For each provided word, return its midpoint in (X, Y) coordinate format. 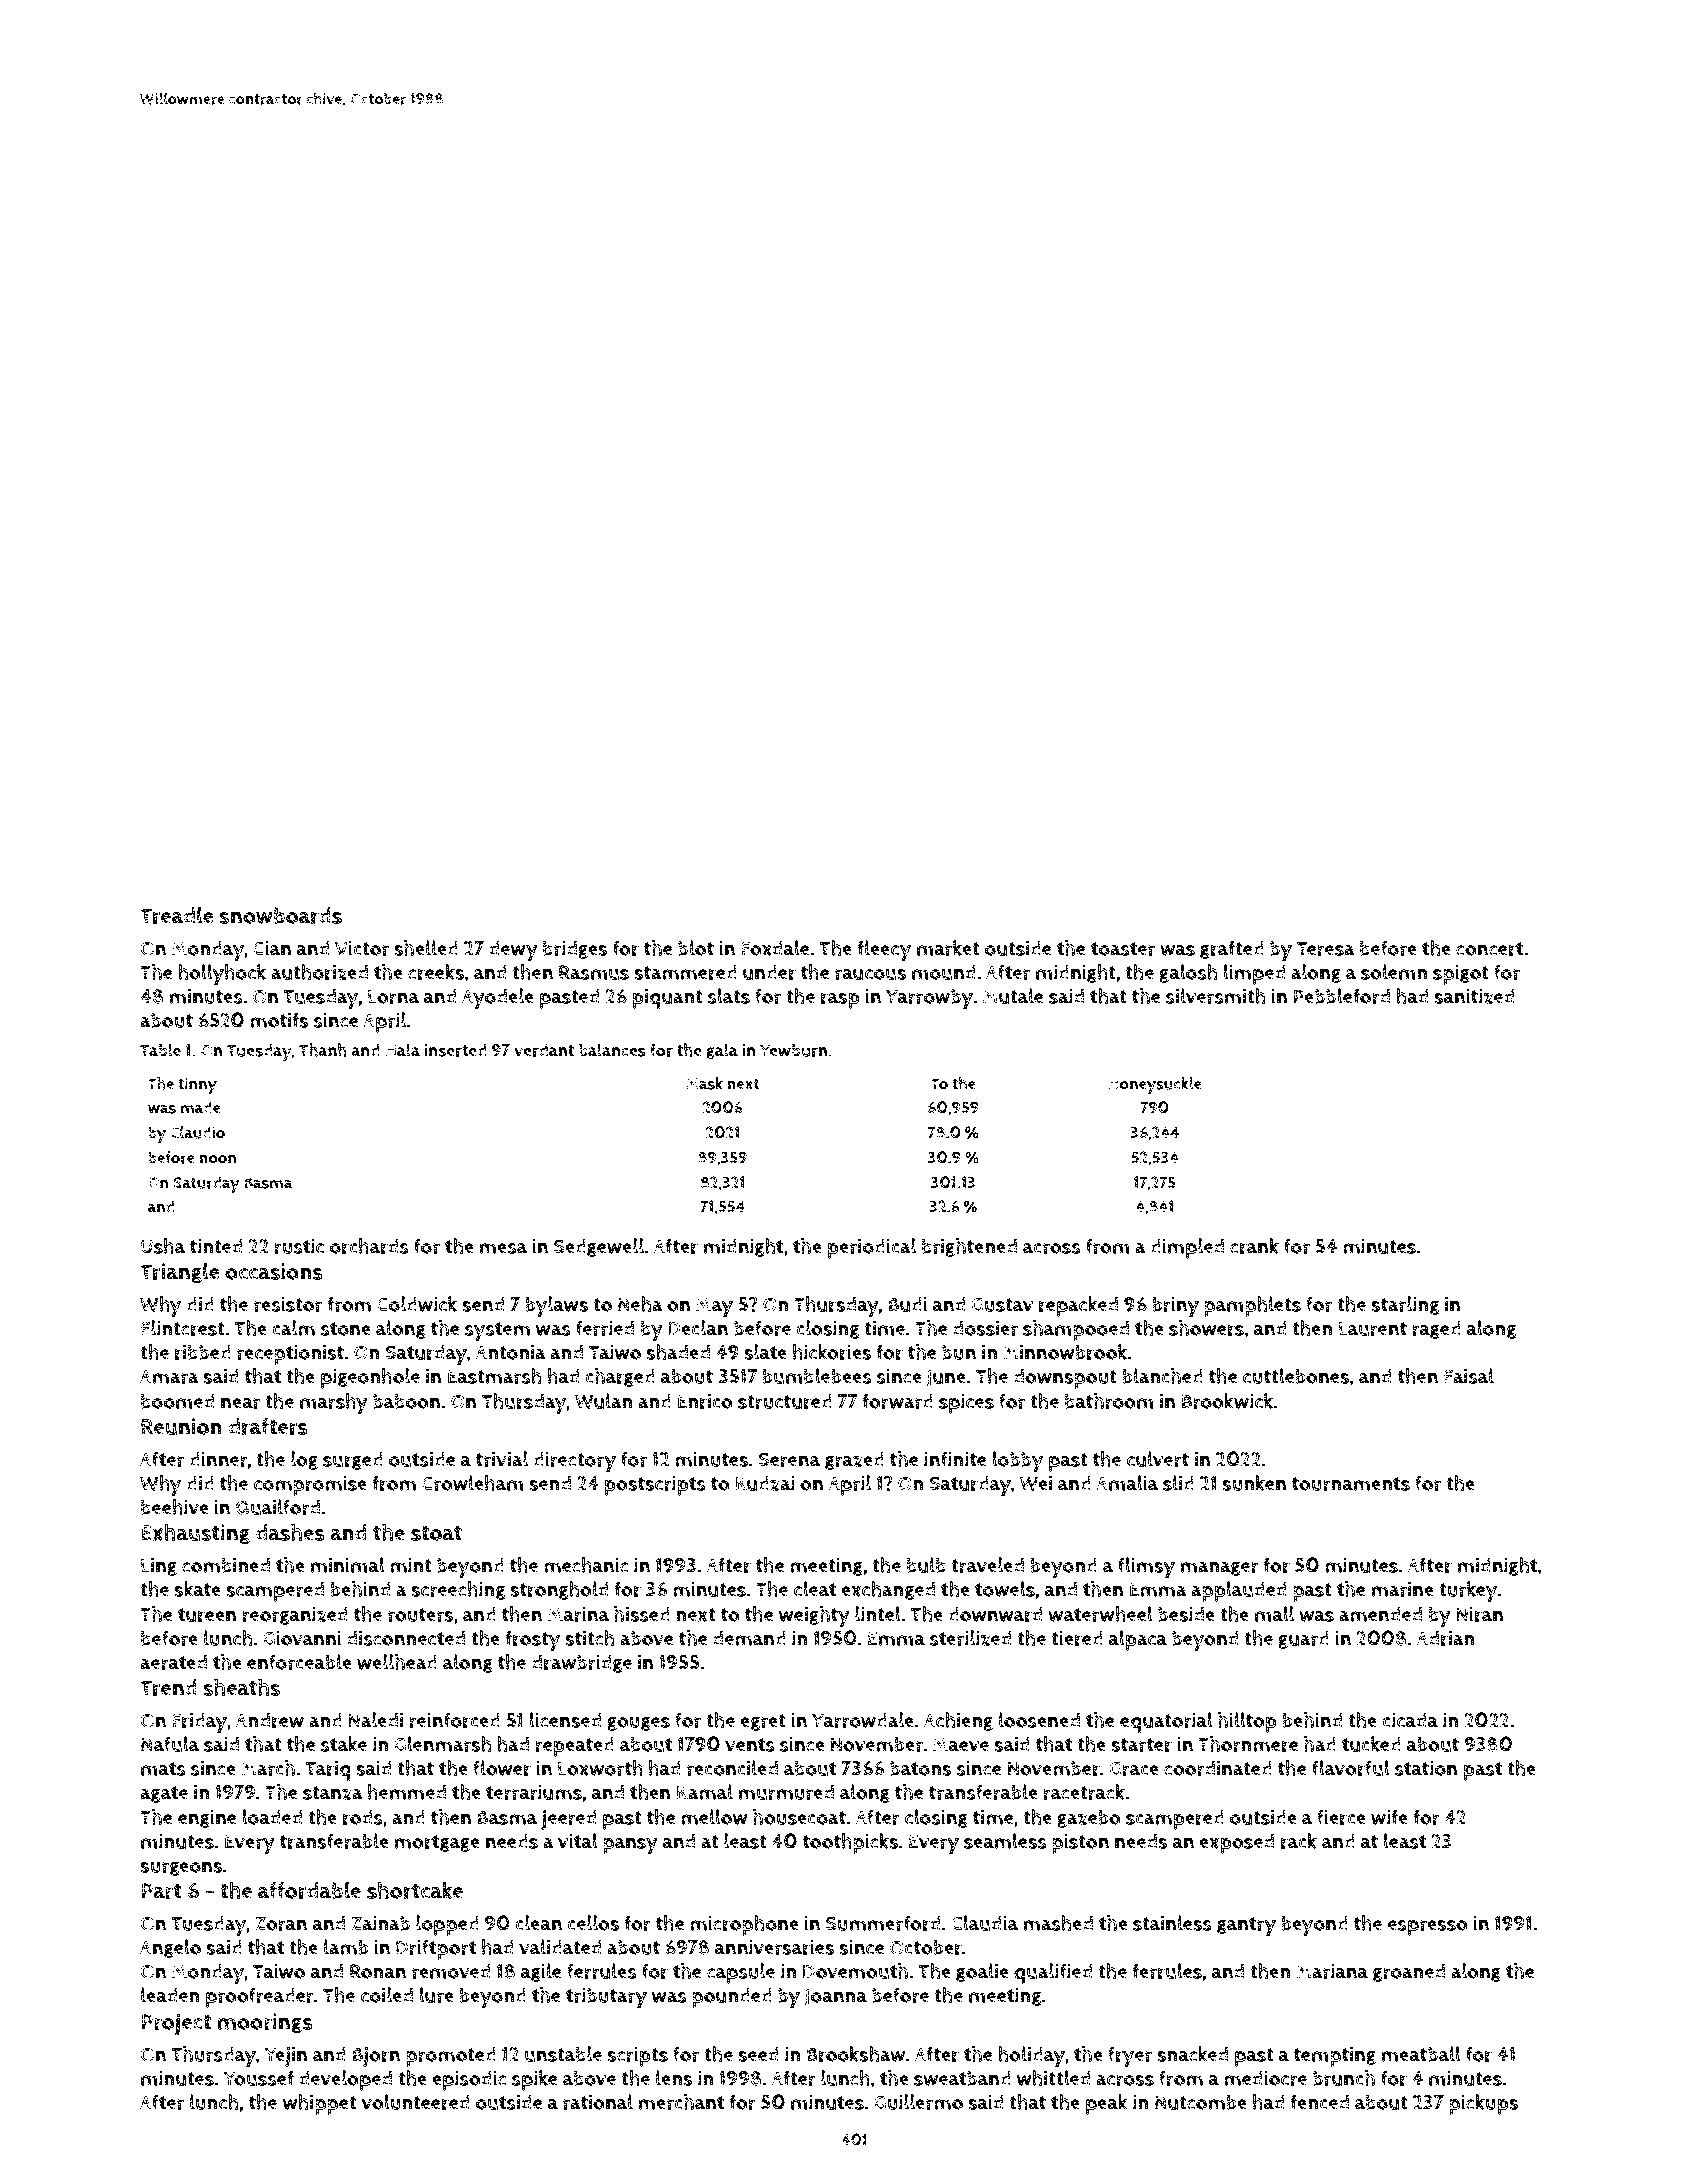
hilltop (1247, 1722)
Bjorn (376, 2057)
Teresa (1326, 949)
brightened (969, 1247)
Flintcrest (183, 1328)
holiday (1031, 2056)
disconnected (406, 1638)
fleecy (884, 950)
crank (1254, 1246)
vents (750, 1745)
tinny (197, 1085)
